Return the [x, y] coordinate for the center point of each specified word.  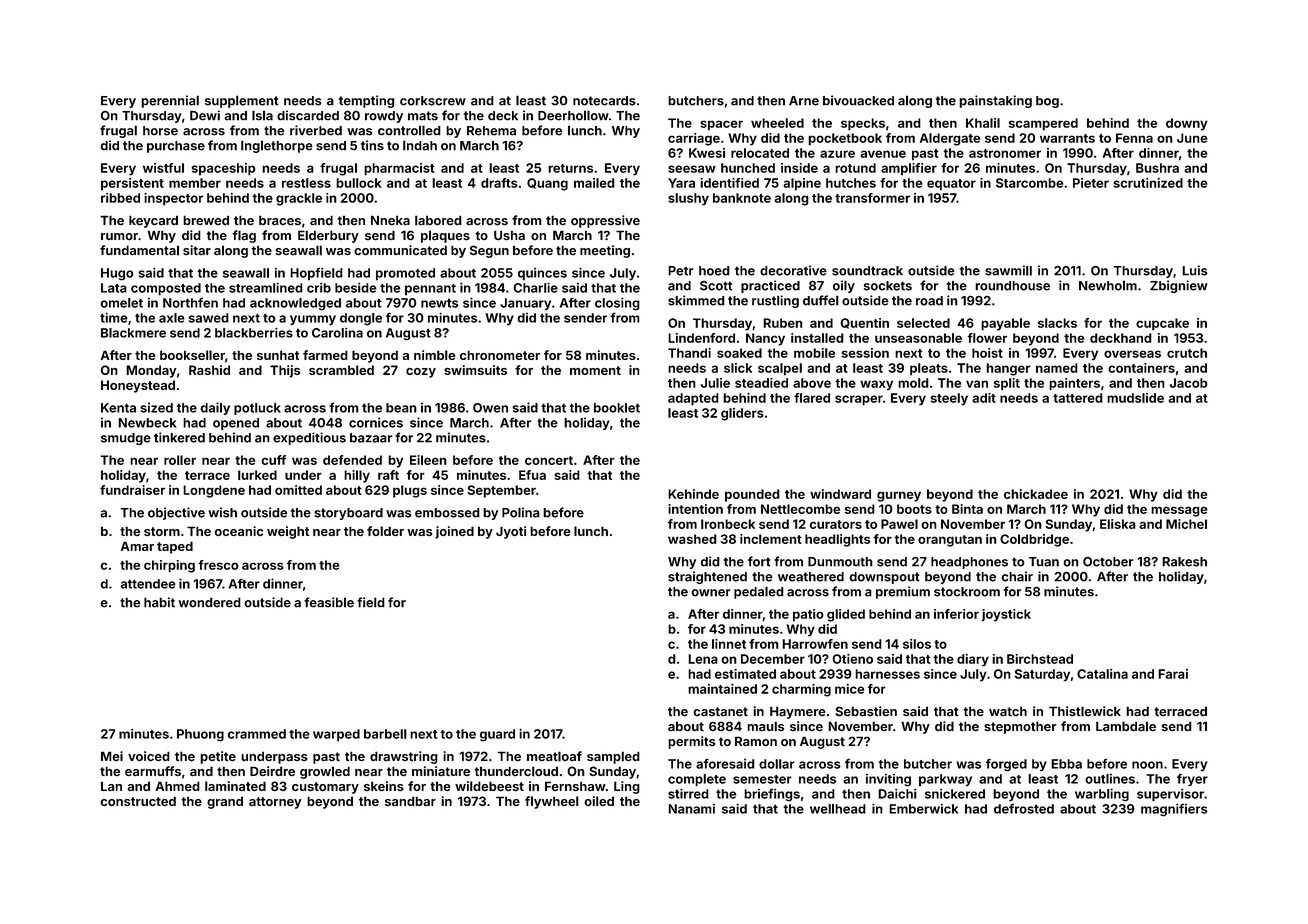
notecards [604, 101]
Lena [703, 659]
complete [697, 780]
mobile [814, 353]
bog [1047, 102]
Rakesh [1184, 562]
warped [336, 735]
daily [215, 408]
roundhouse [1012, 286]
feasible [329, 602]
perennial [170, 101]
